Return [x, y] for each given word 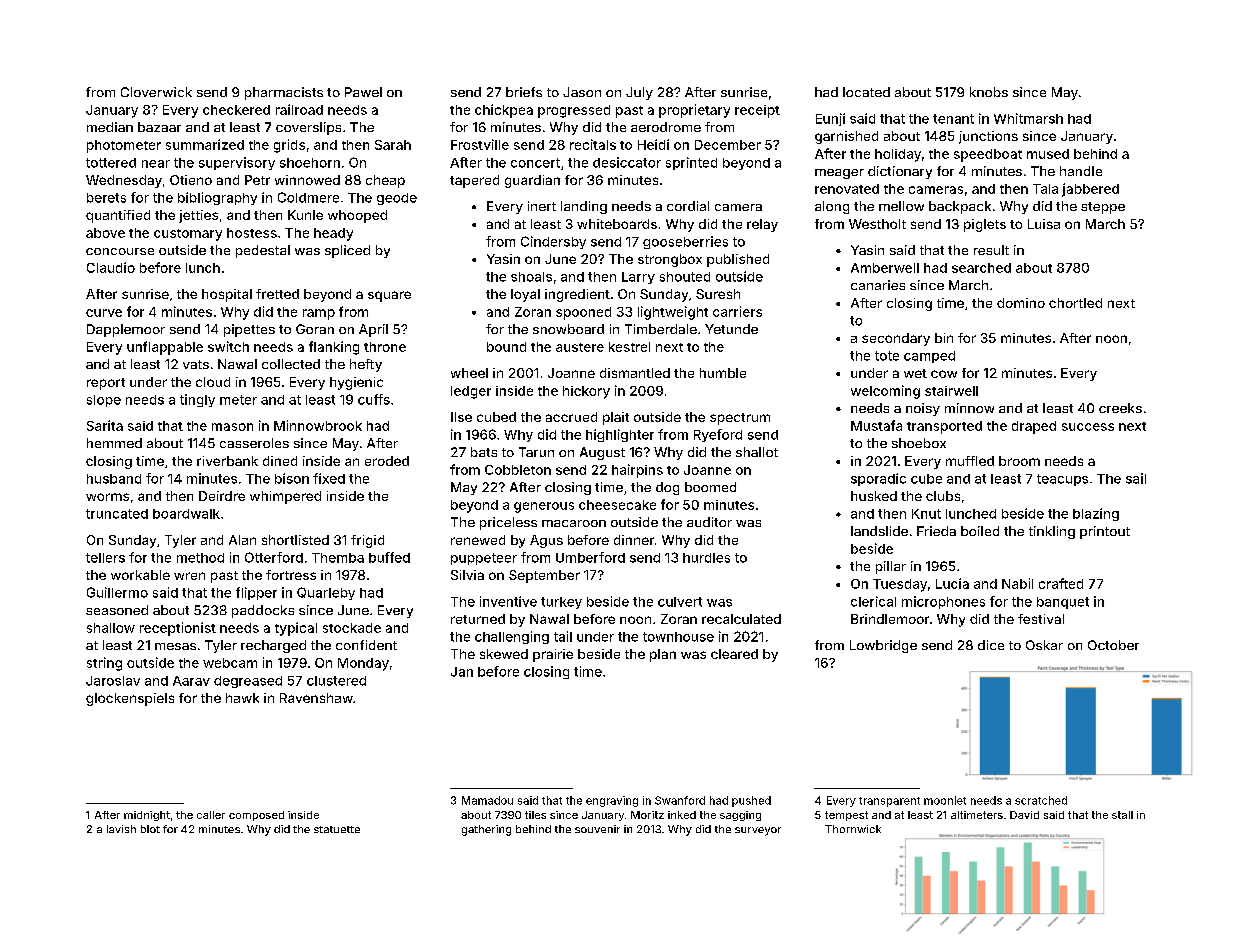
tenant [953, 119]
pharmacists [284, 93]
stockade [352, 628]
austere [580, 347]
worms [107, 497]
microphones [943, 602]
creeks [1120, 408]
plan [663, 655]
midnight [147, 816]
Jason [582, 92]
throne [385, 347]
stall [1122, 815]
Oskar [1044, 645]
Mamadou [487, 800]
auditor [709, 522]
